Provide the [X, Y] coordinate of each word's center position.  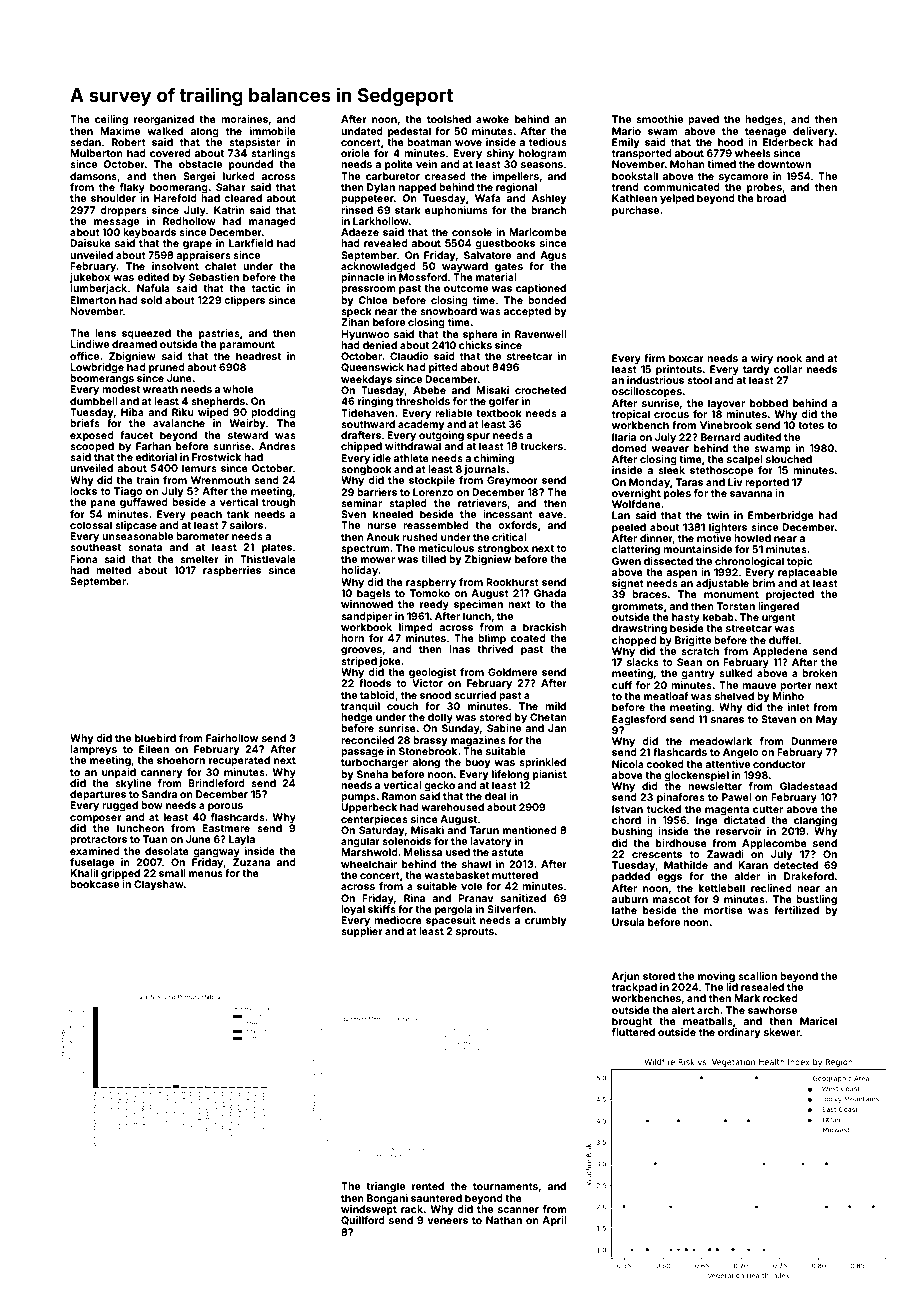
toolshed [449, 119]
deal [495, 796]
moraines [244, 119]
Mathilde [686, 865]
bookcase [94, 884]
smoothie [659, 119]
